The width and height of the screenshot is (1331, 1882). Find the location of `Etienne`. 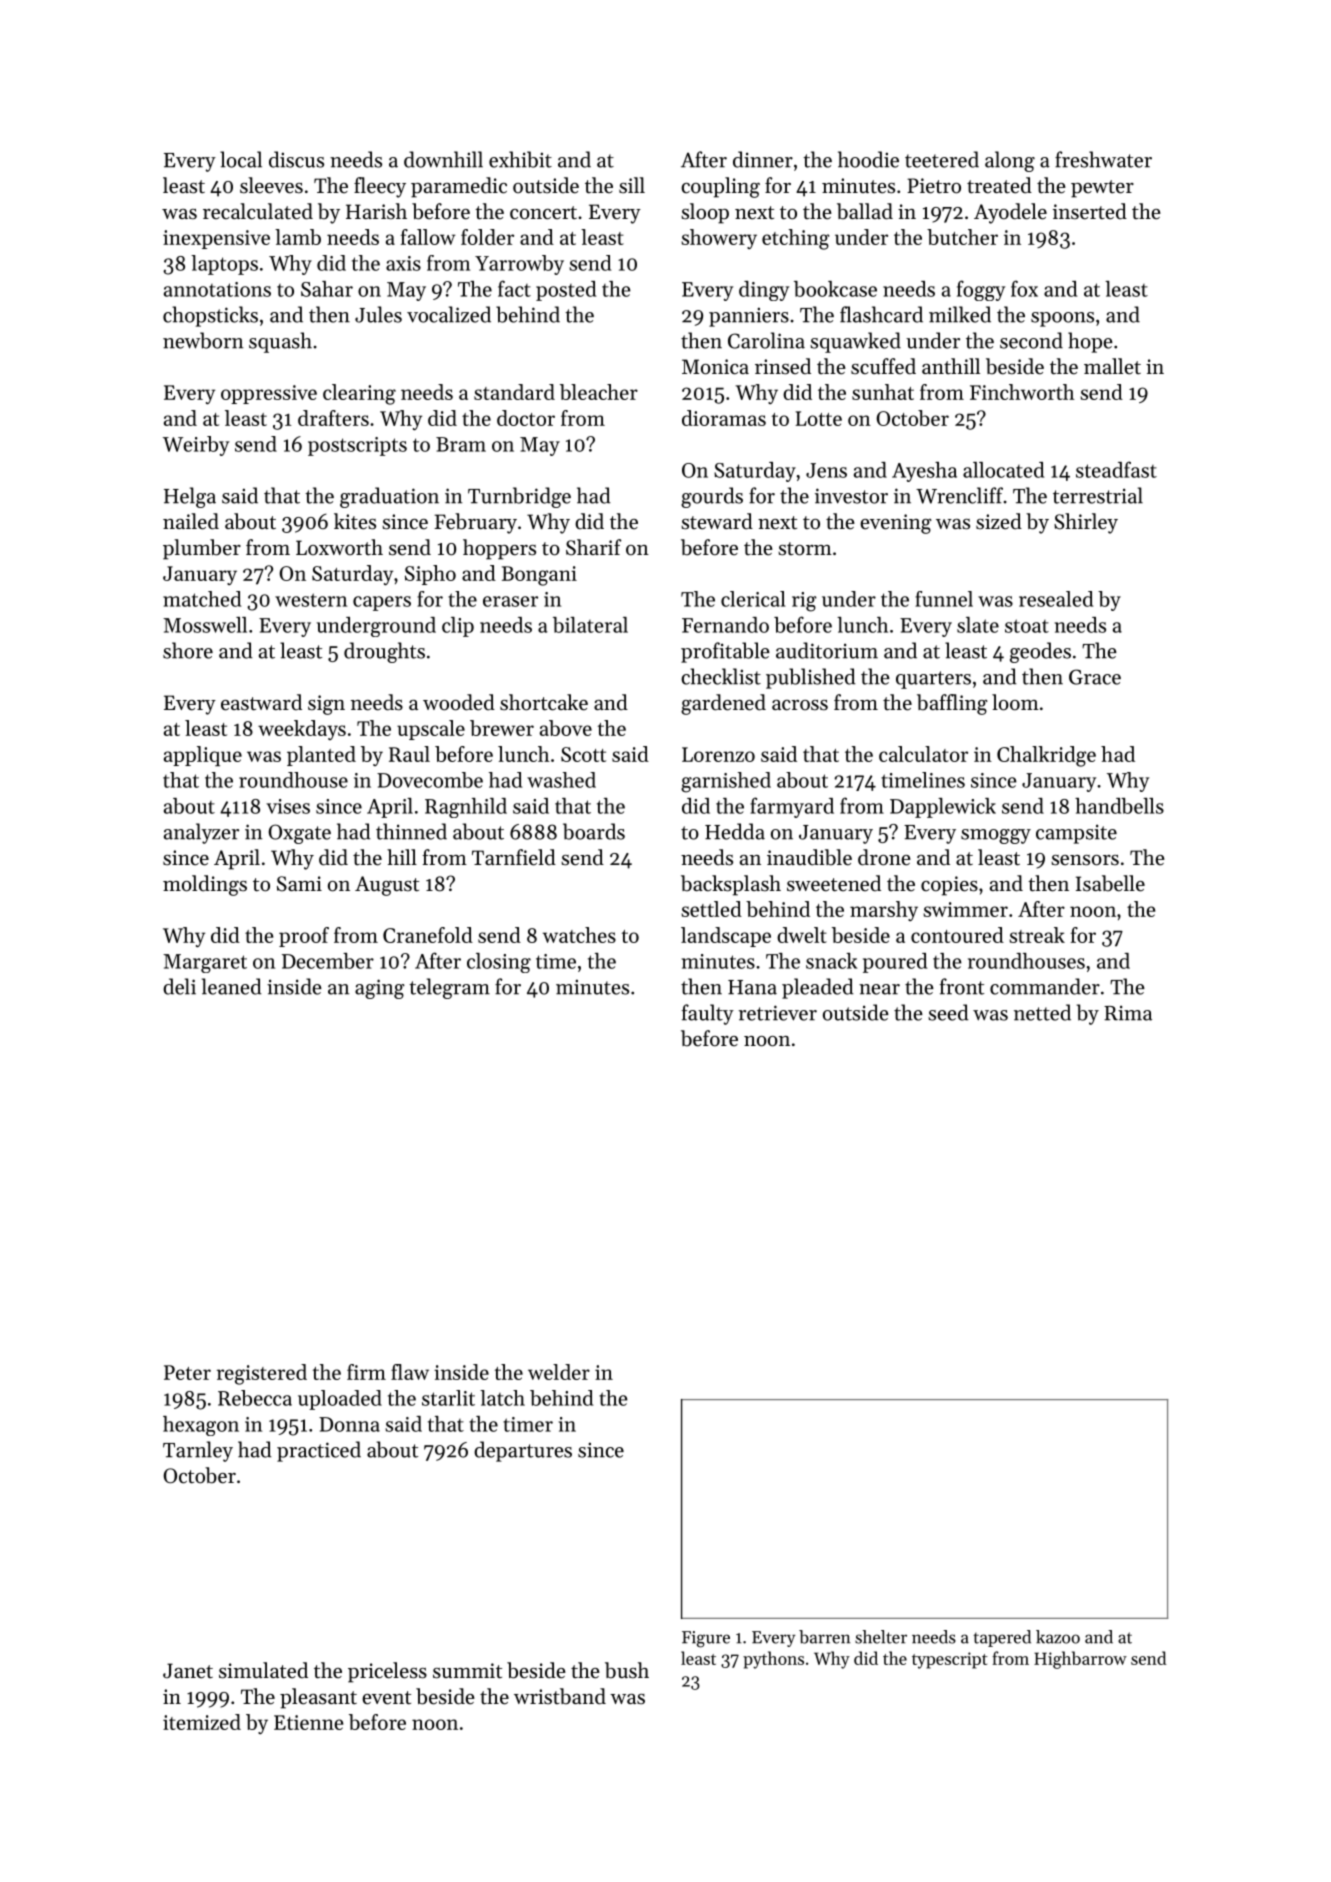

Etienne is located at coordinates (308, 1722).
